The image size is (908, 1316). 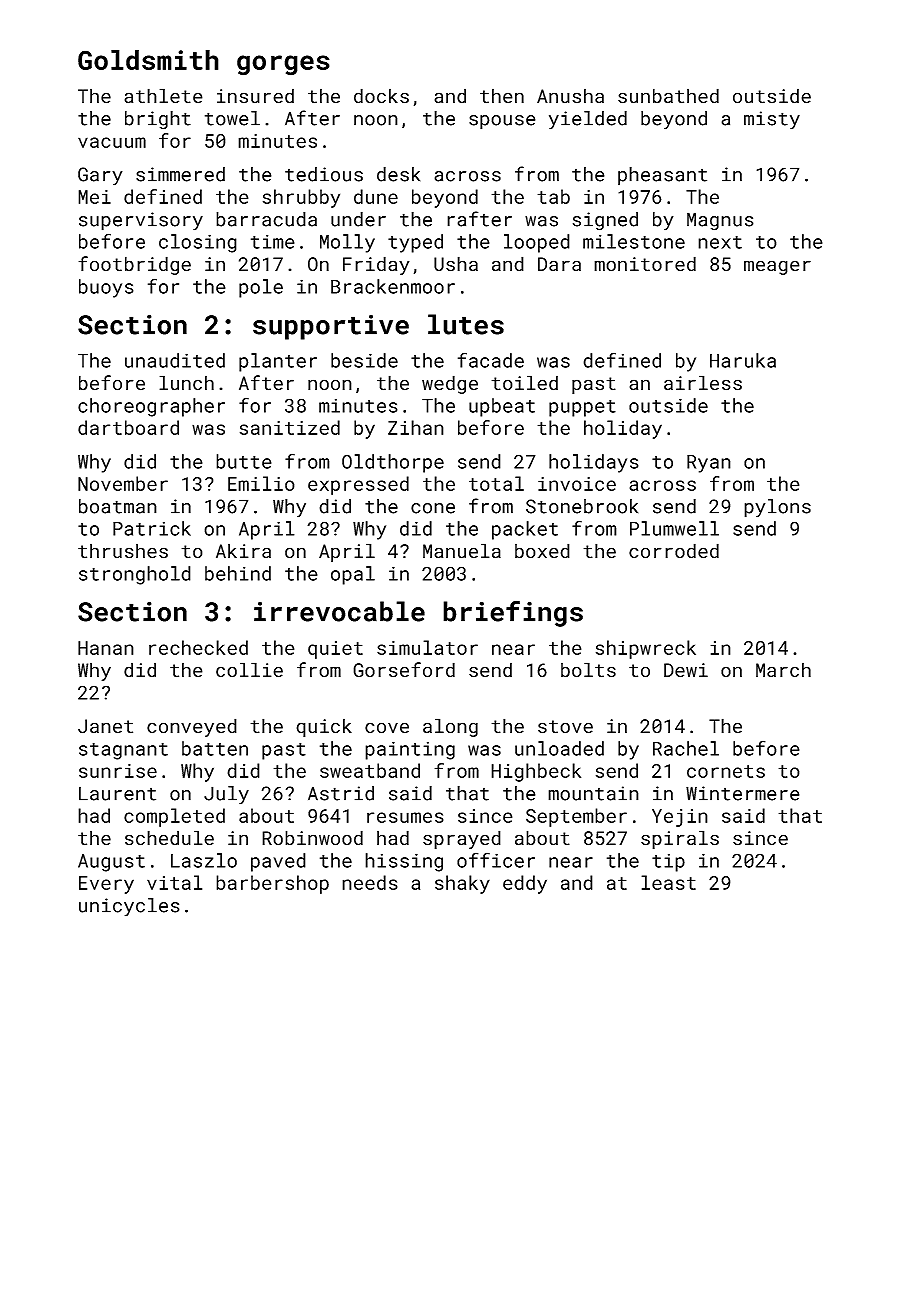 What do you see at coordinates (559, 748) in the screenshot?
I see `unloaded` at bounding box center [559, 748].
